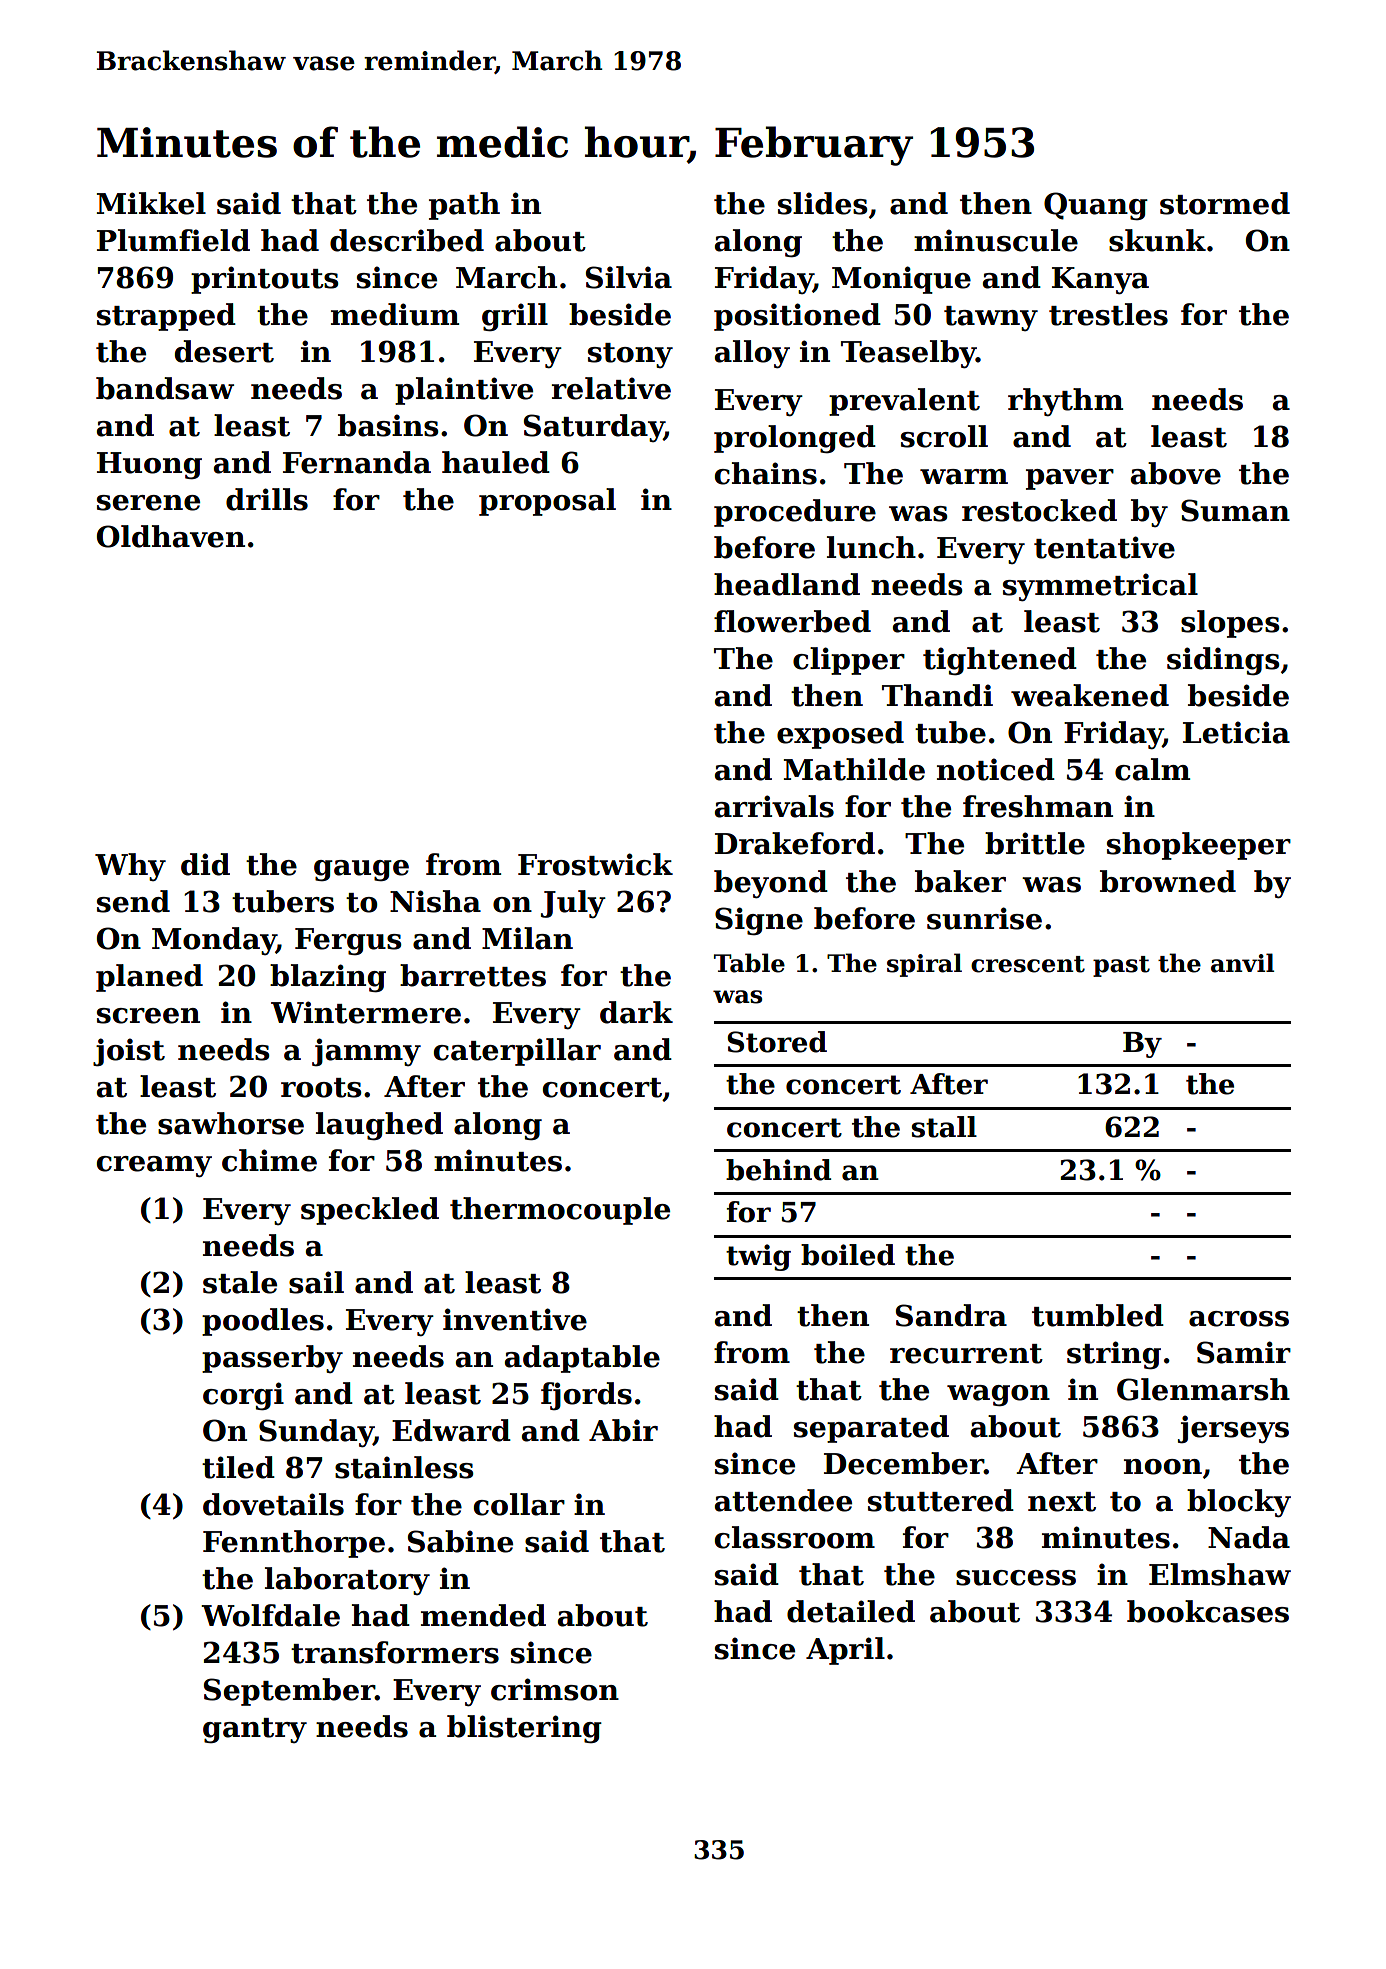 This screenshot has width=1386, height=1969. I want to click on past, so click(1121, 966).
